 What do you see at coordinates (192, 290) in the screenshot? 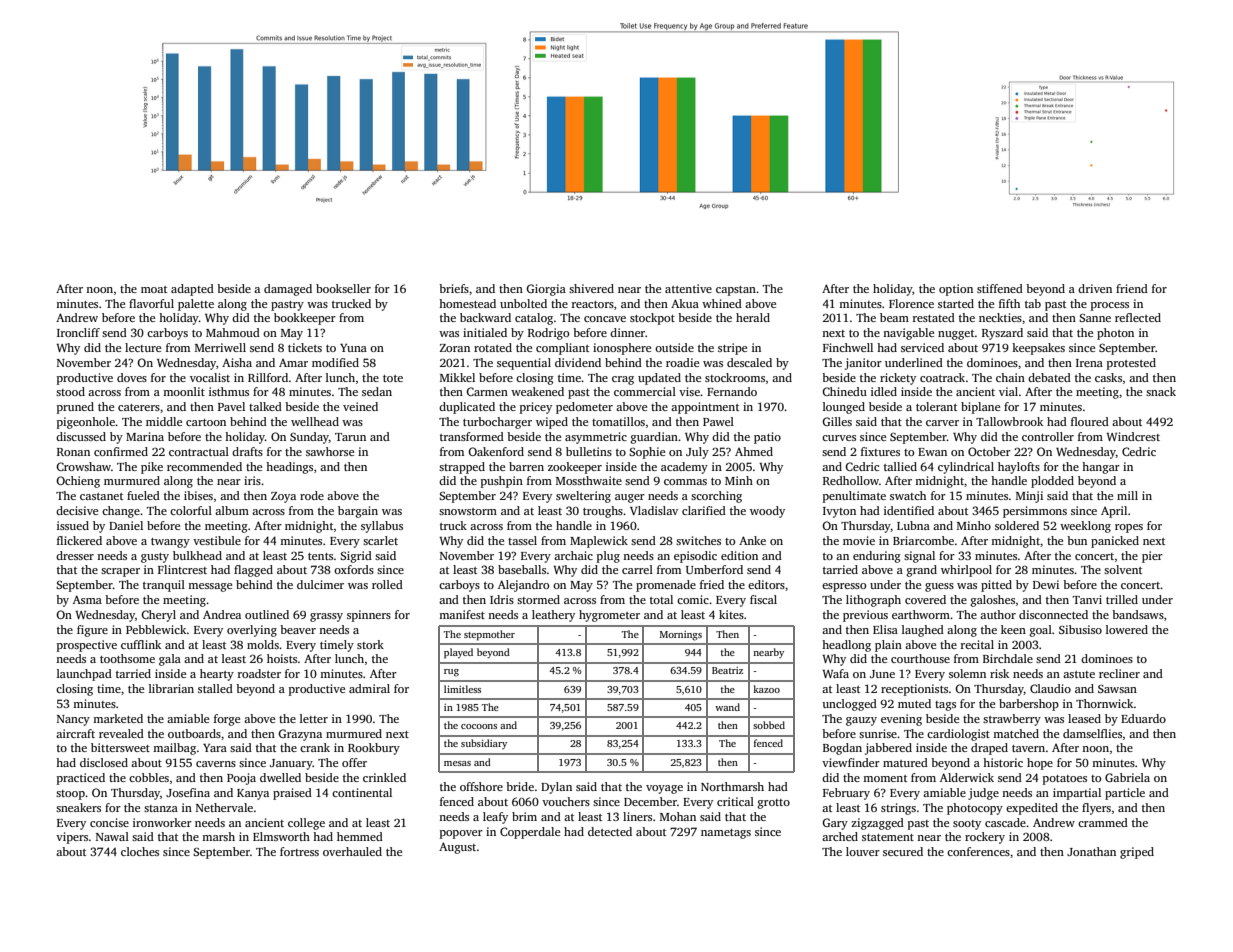
I see `adapted` at bounding box center [192, 290].
